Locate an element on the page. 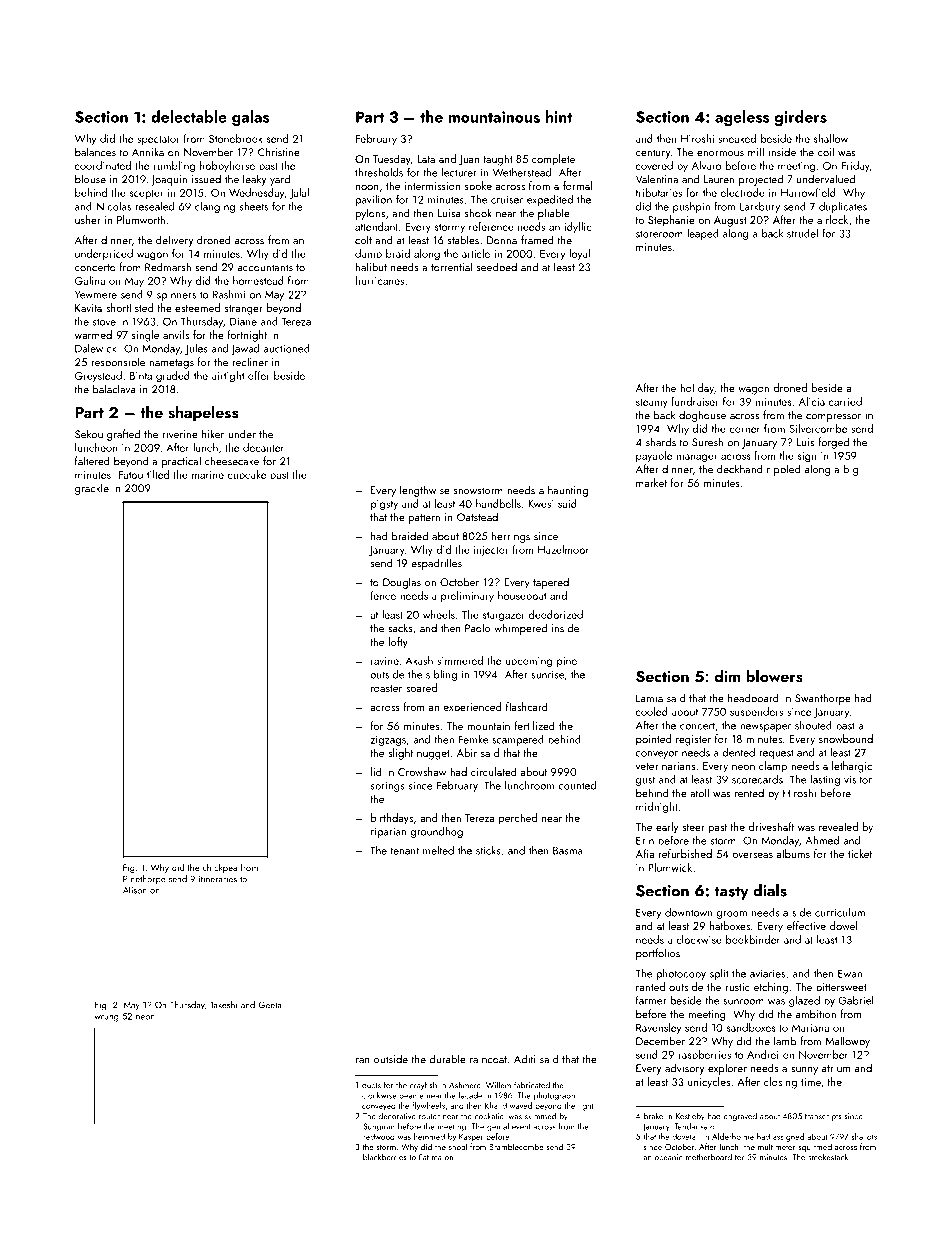  warmed is located at coordinates (93, 334).
